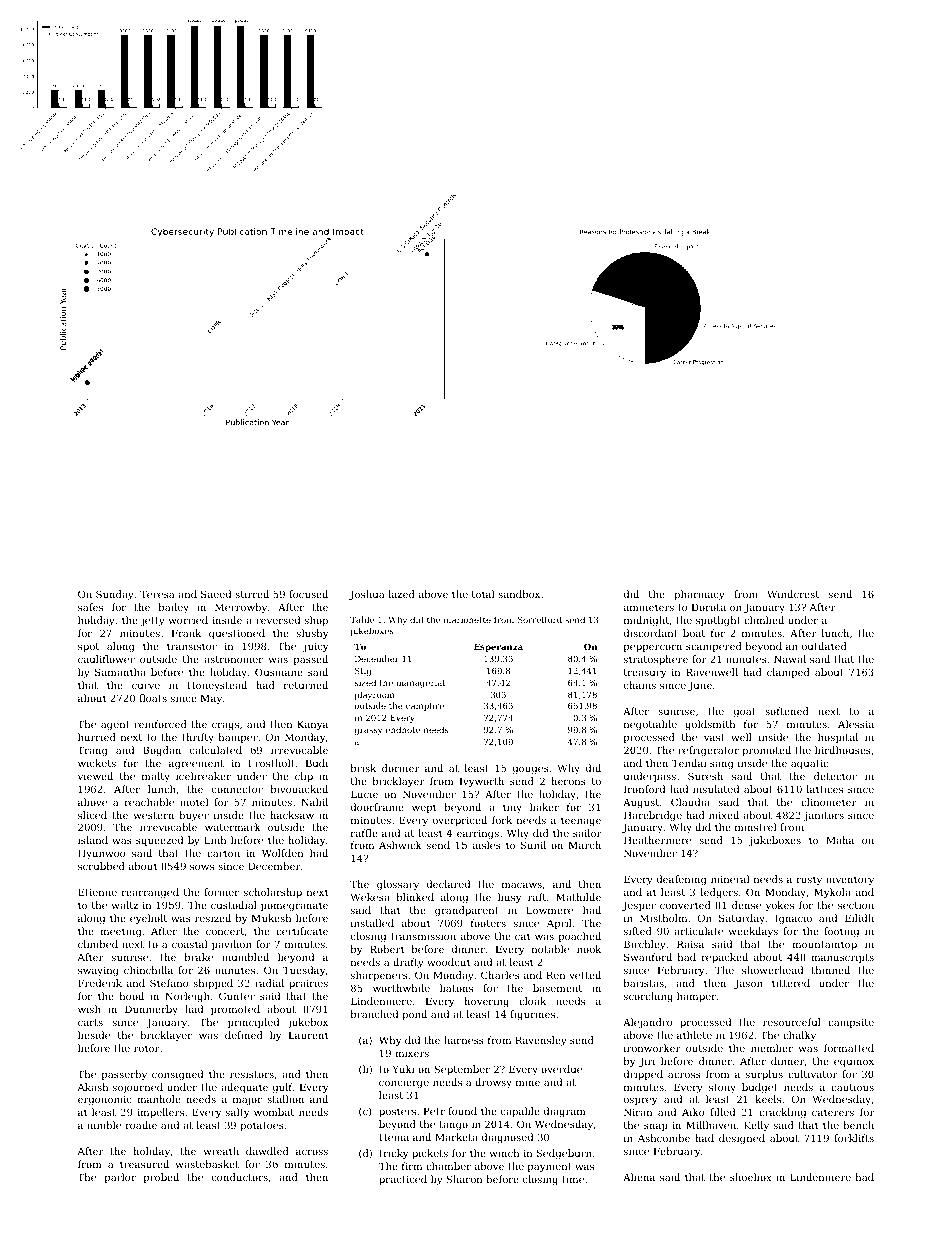 This image has height=1233, width=952. What do you see at coordinates (364, 794) in the image?
I see `Lucie` at bounding box center [364, 794].
